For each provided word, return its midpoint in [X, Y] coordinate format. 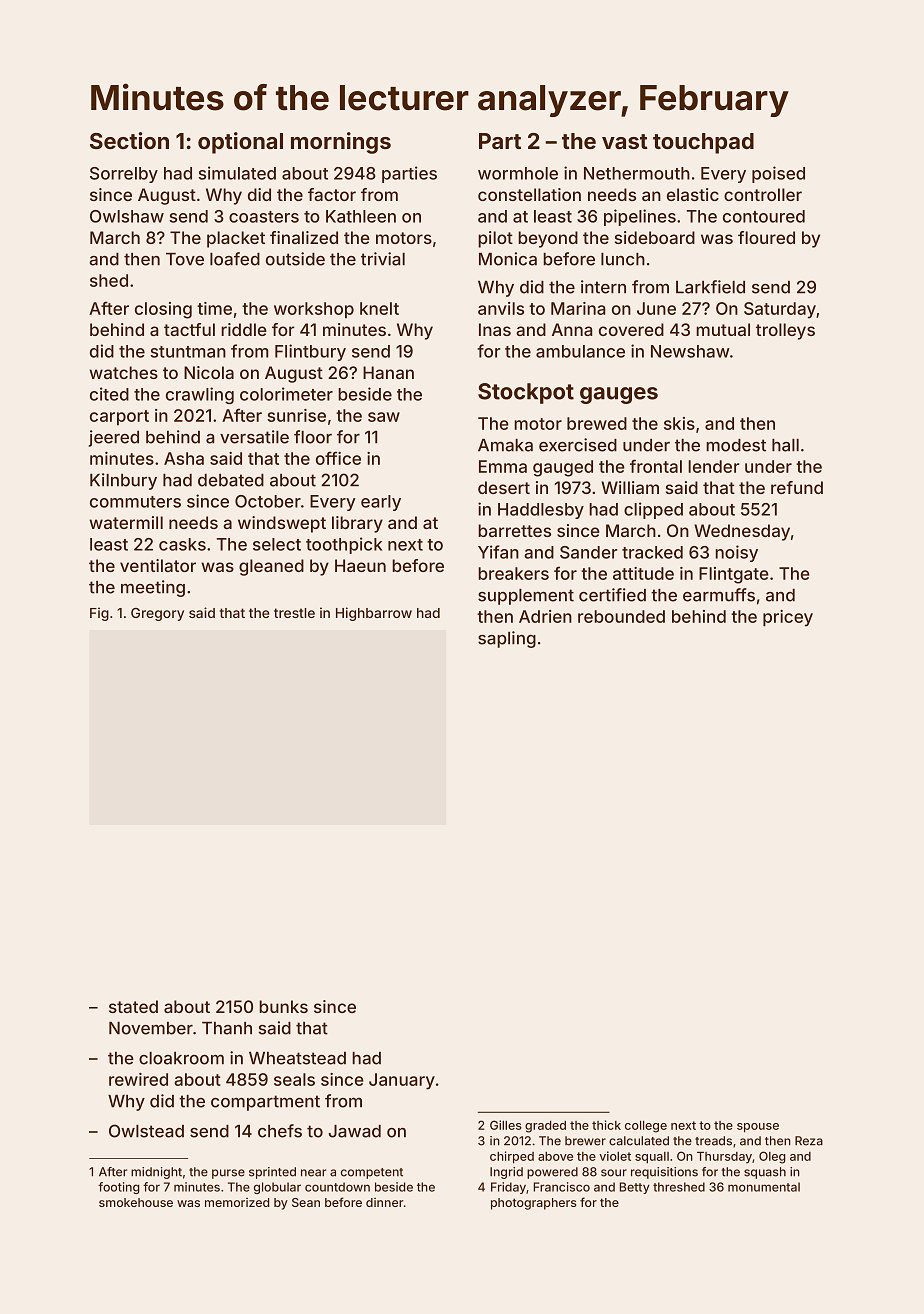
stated [133, 1006]
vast [625, 141]
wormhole [518, 173]
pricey [788, 618]
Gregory [157, 614]
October [268, 501]
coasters [264, 217]
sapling [507, 639]
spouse [758, 1128]
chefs [280, 1131]
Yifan [498, 552]
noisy [736, 553]
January [402, 1081]
